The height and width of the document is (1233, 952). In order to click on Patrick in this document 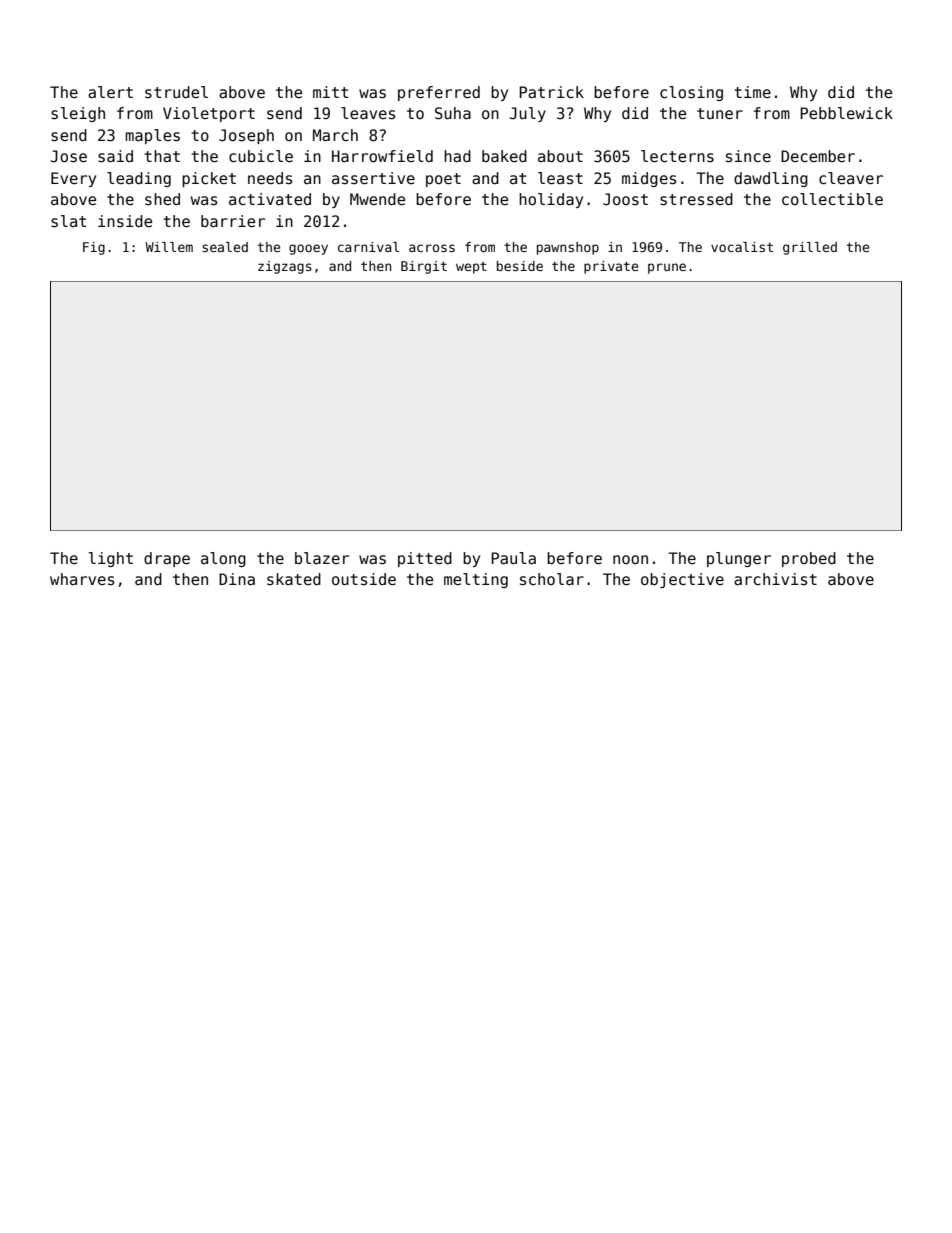, I will do `click(551, 92)`.
